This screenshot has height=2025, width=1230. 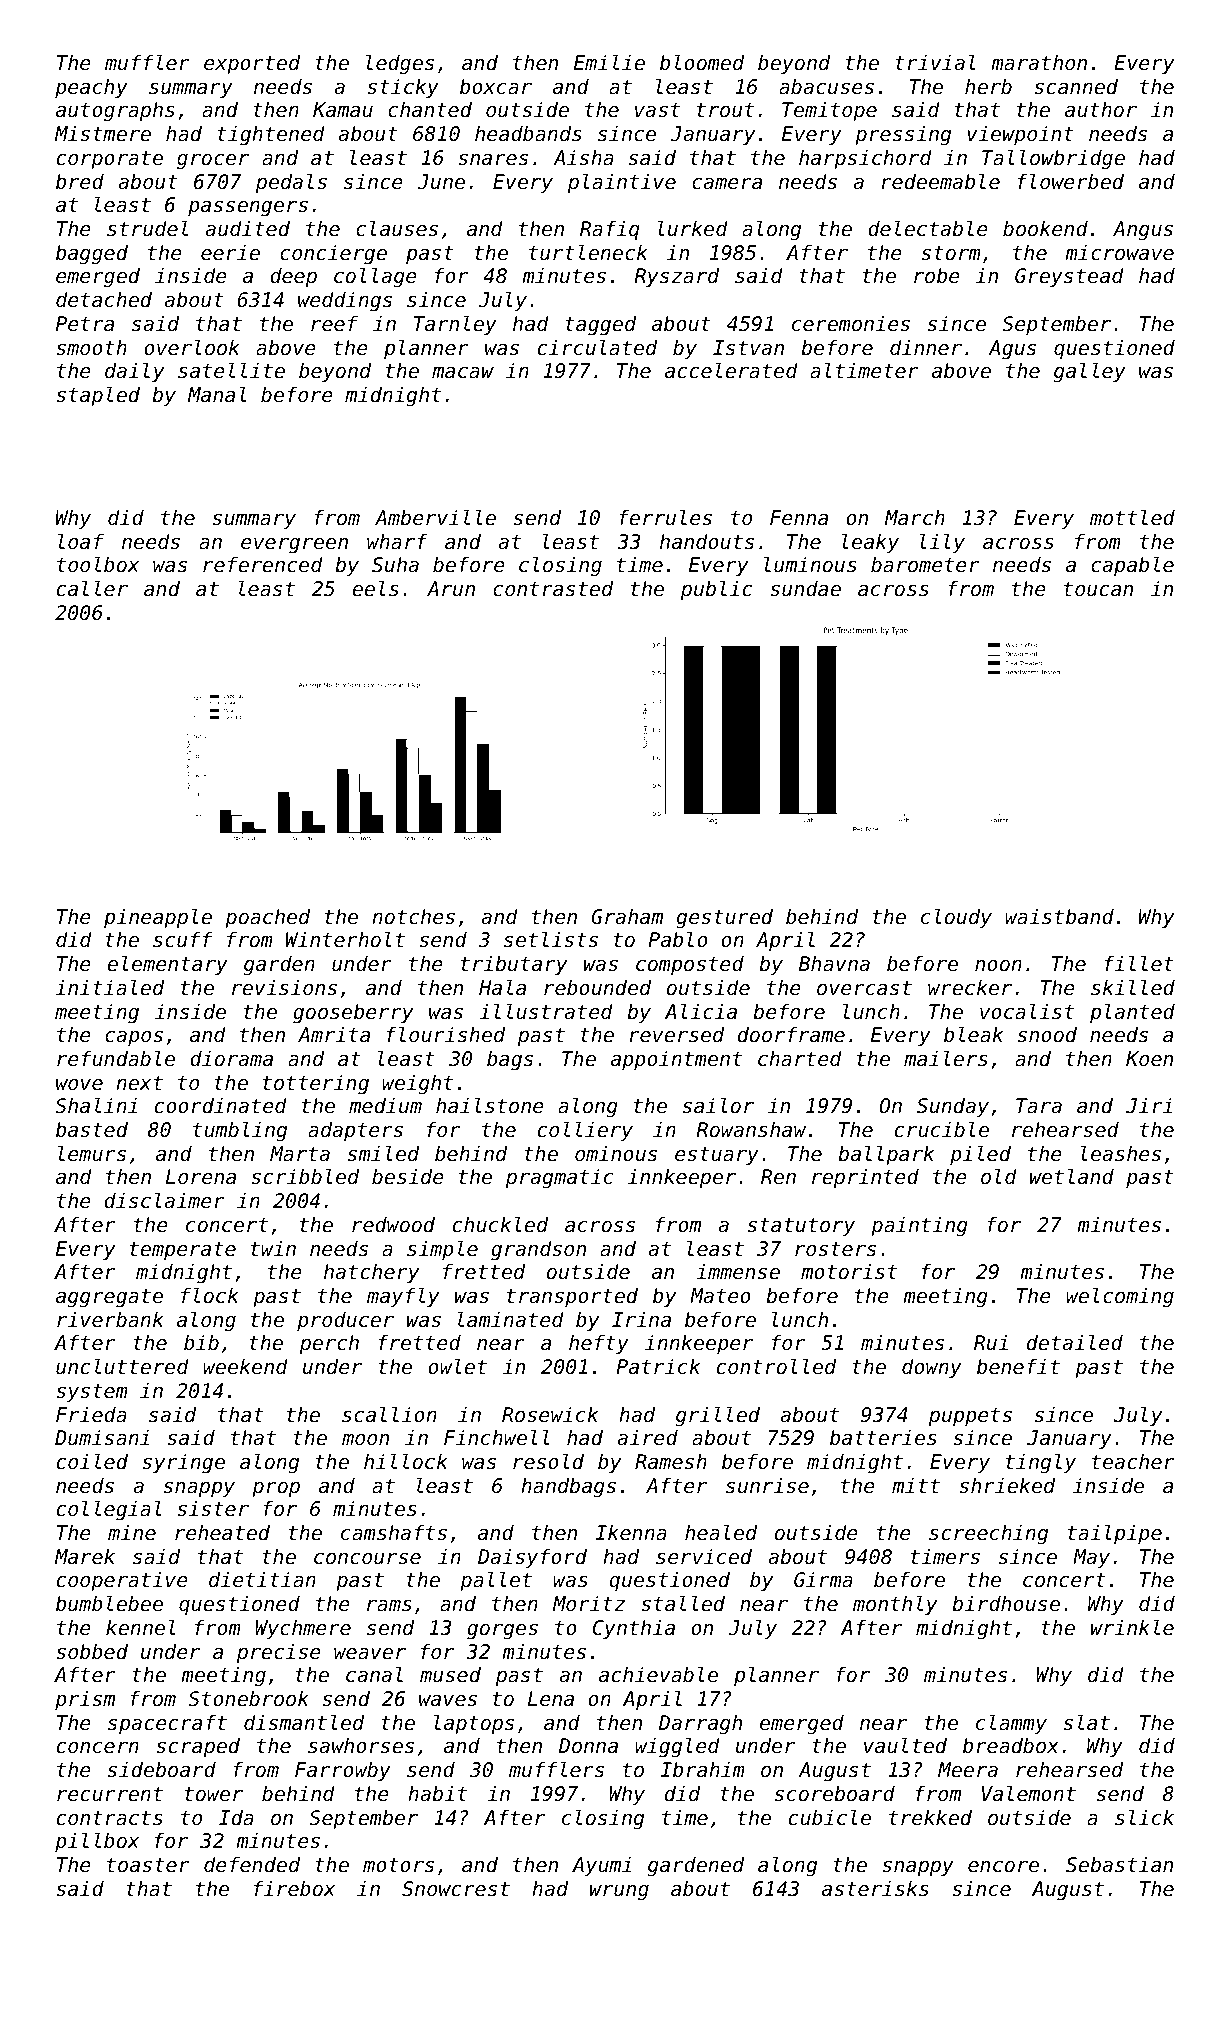 I want to click on downy, so click(x=932, y=1368).
